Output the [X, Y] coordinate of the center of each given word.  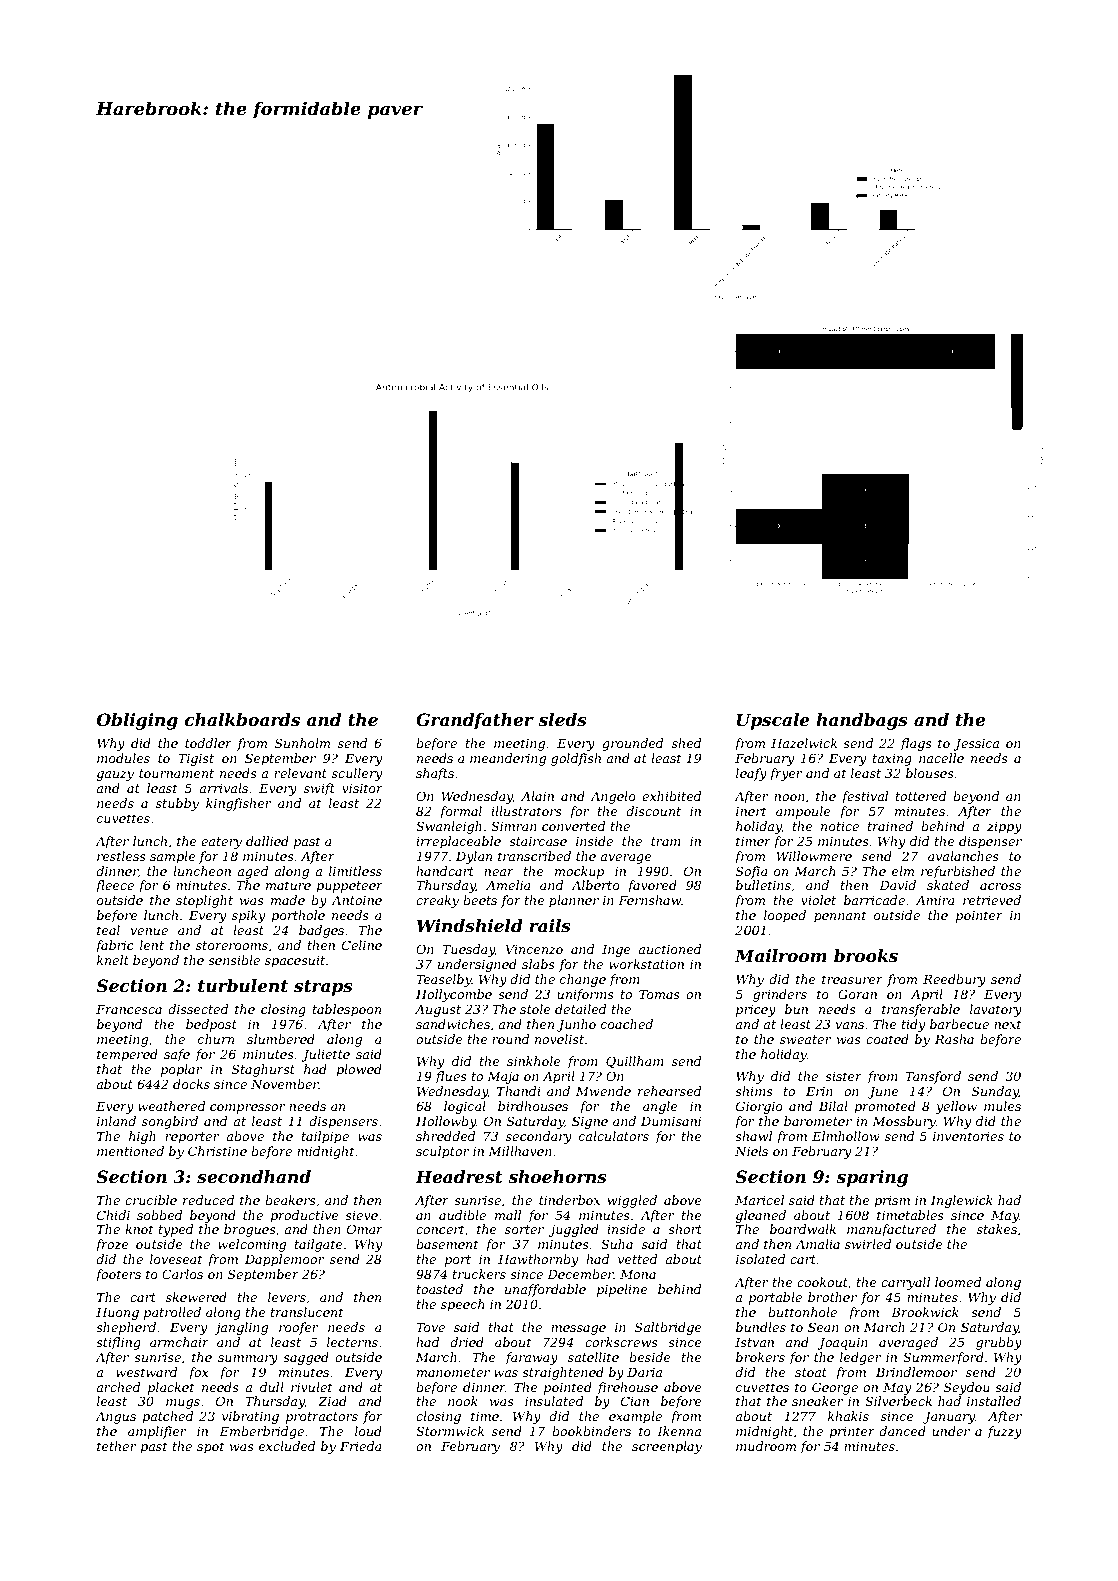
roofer [298, 1328]
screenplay [667, 1447]
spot [211, 1448]
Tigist [196, 759]
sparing [872, 1178]
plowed [359, 1070]
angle [660, 1107]
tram [666, 841]
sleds [562, 719]
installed [994, 1401]
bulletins [763, 885]
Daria [644, 1372]
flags [916, 744]
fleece [114, 886]
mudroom [766, 1446]
